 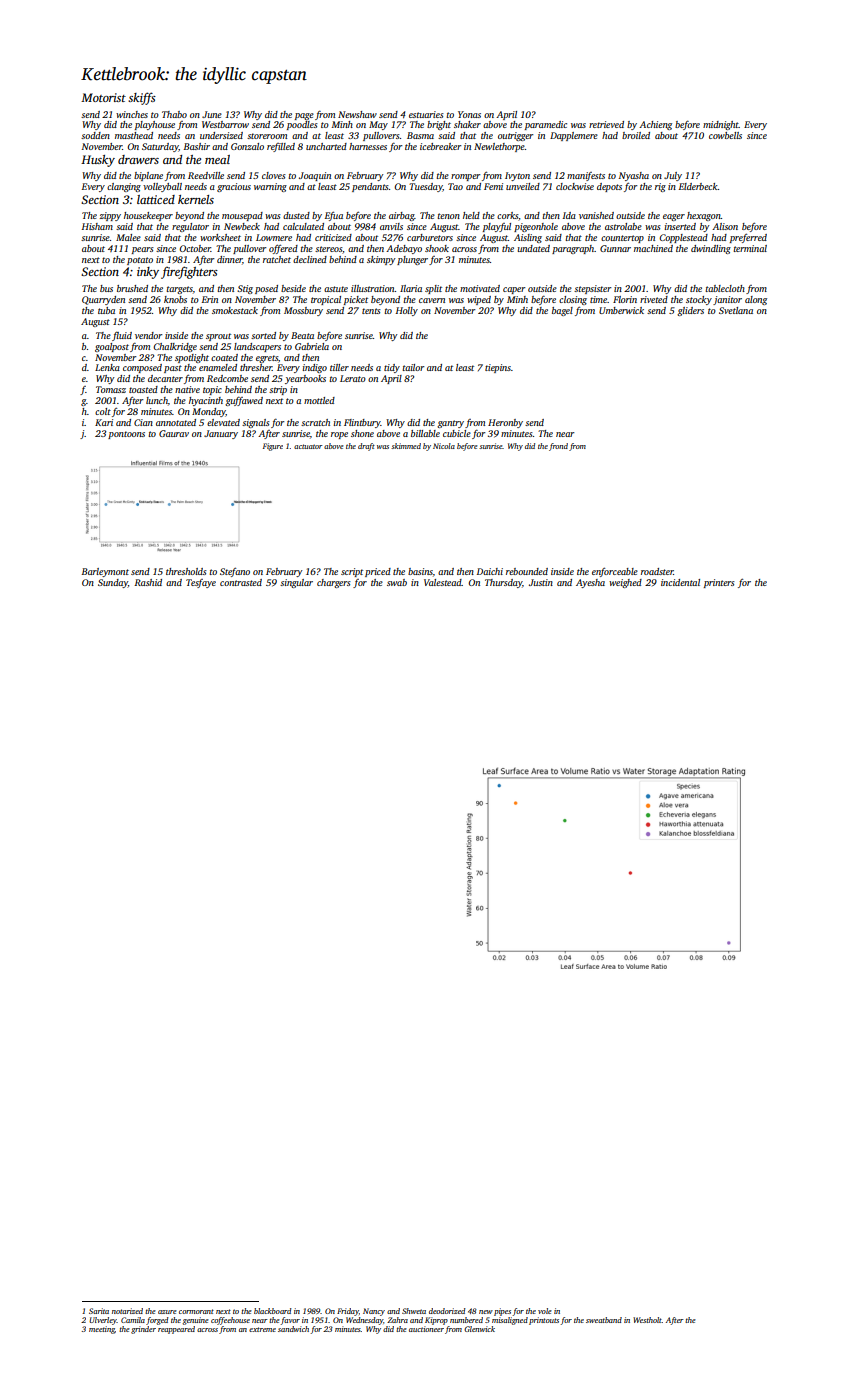 What do you see at coordinates (615, 572) in the image?
I see `enforceable` at bounding box center [615, 572].
